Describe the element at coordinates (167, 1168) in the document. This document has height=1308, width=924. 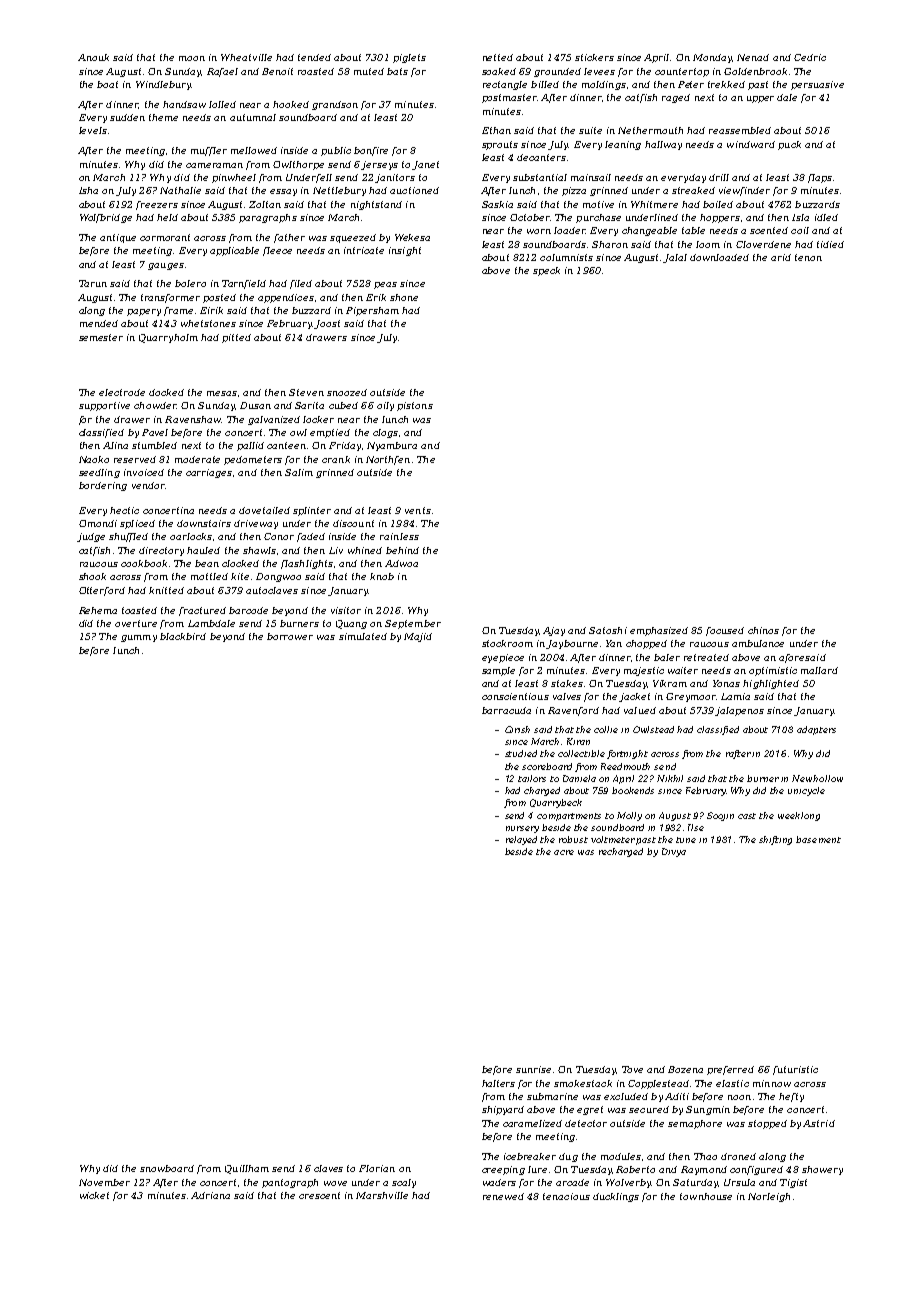
I see `snowboard` at that location.
